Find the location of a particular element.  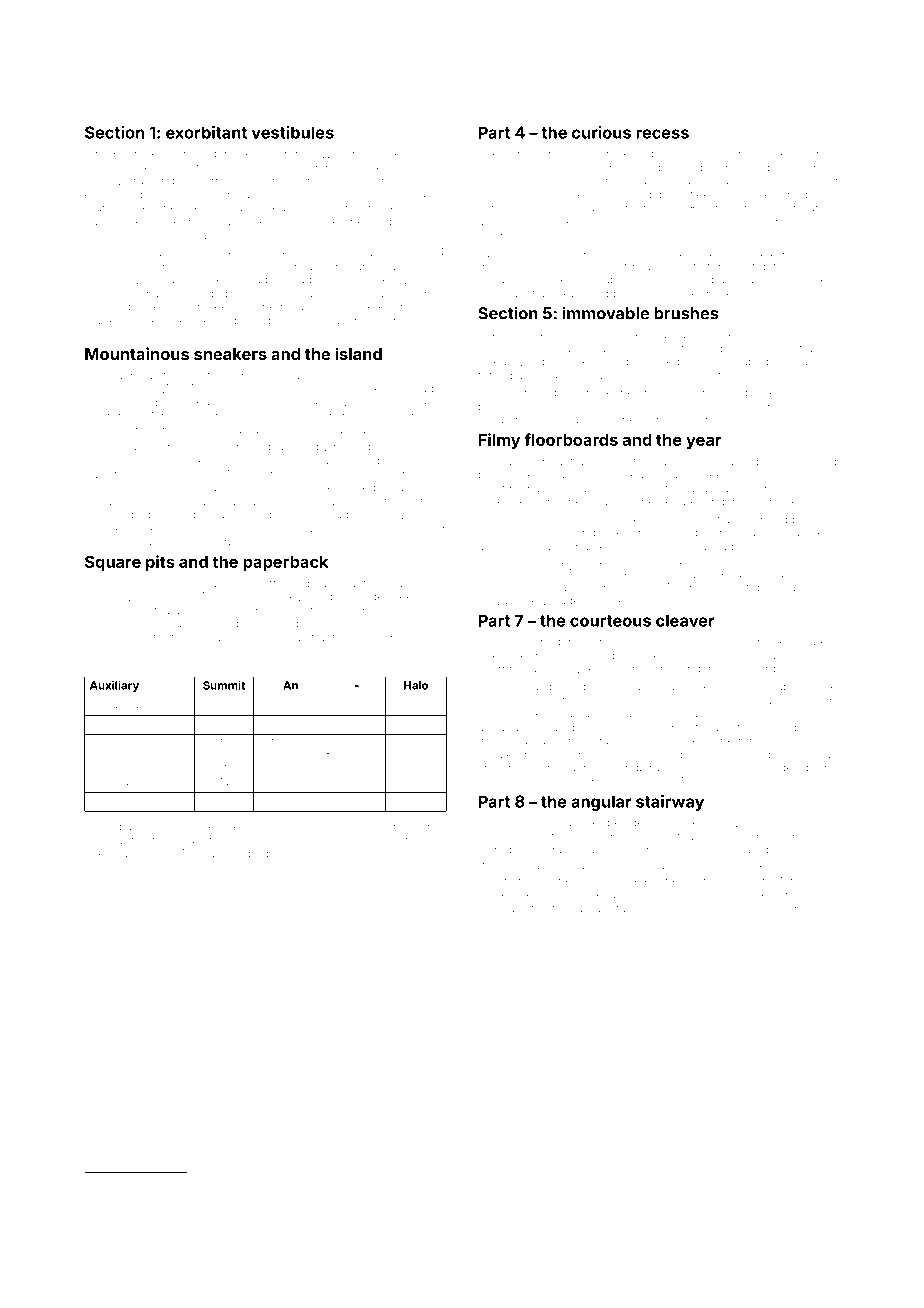

organized is located at coordinates (366, 584).
